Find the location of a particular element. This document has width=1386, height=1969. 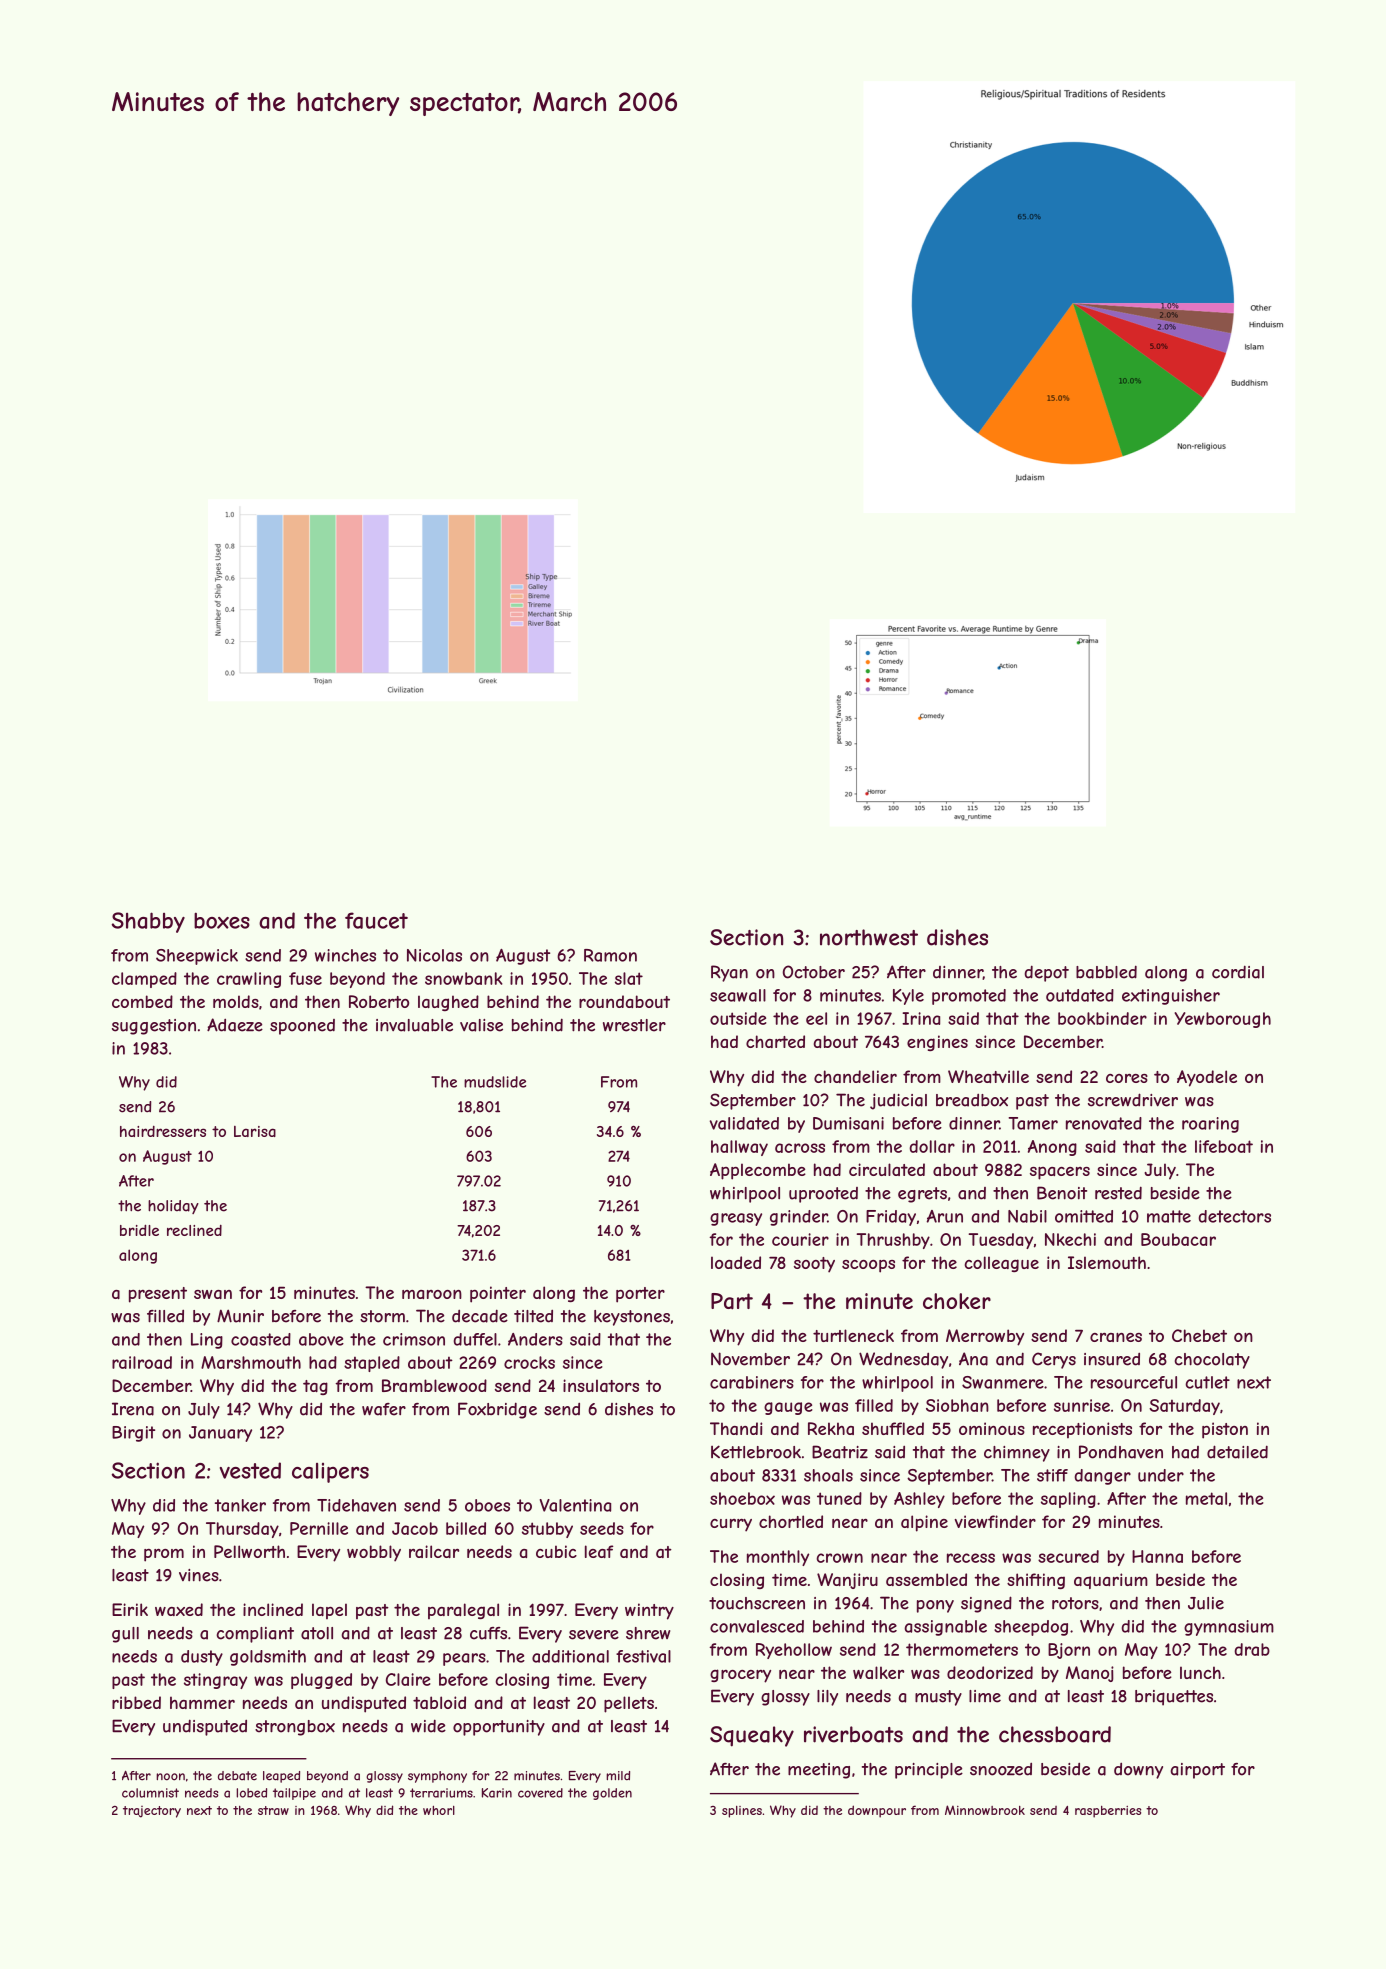

wobbly is located at coordinates (374, 1553).
